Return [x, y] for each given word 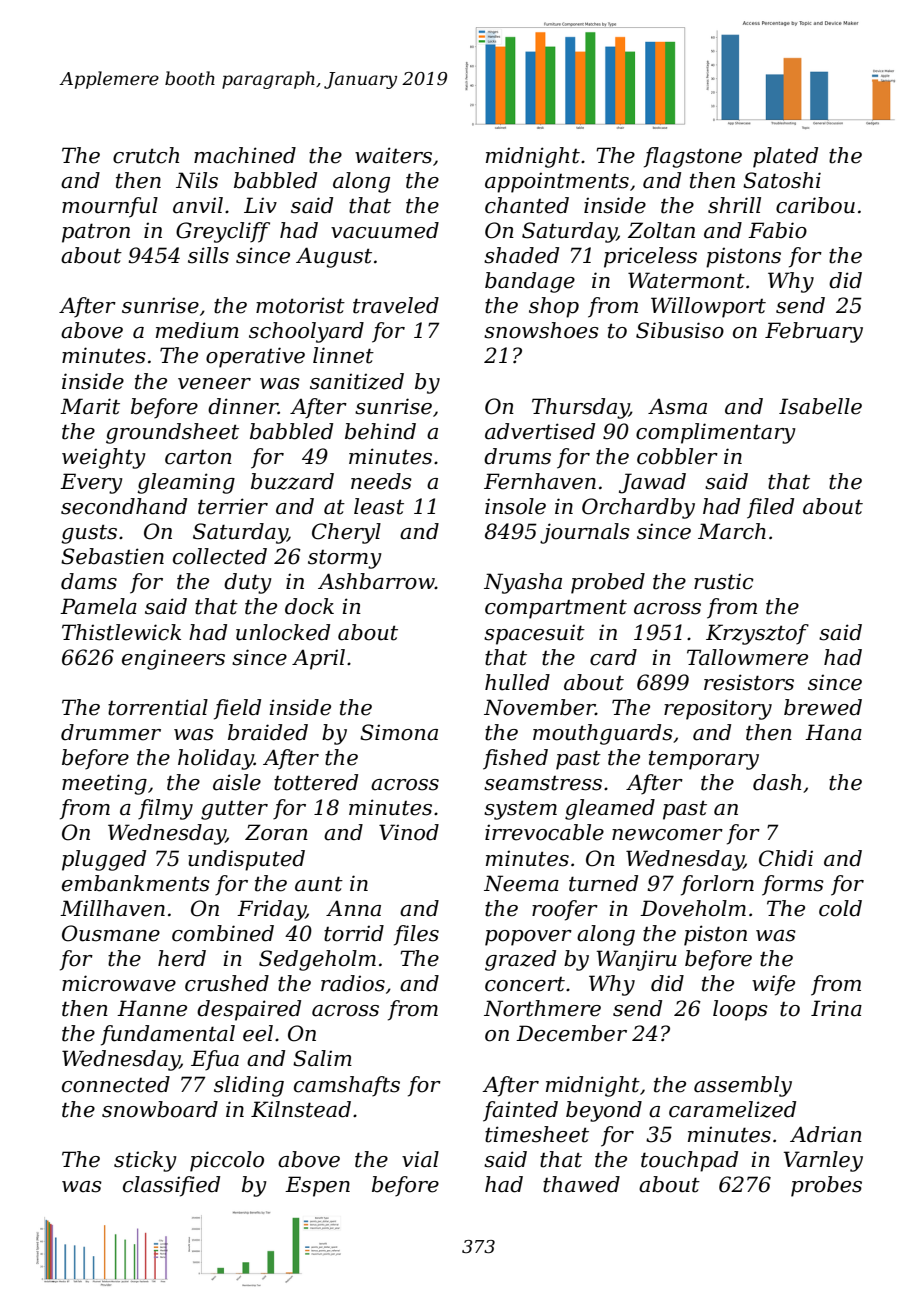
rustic [724, 582]
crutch [146, 155]
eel [258, 1033]
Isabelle [820, 406]
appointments [557, 183]
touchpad [689, 1161]
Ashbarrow [376, 581]
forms [793, 885]
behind [380, 431]
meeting [104, 784]
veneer [214, 384]
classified [171, 1186]
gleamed [610, 809]
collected [220, 556]
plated [785, 157]
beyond [604, 1111]
